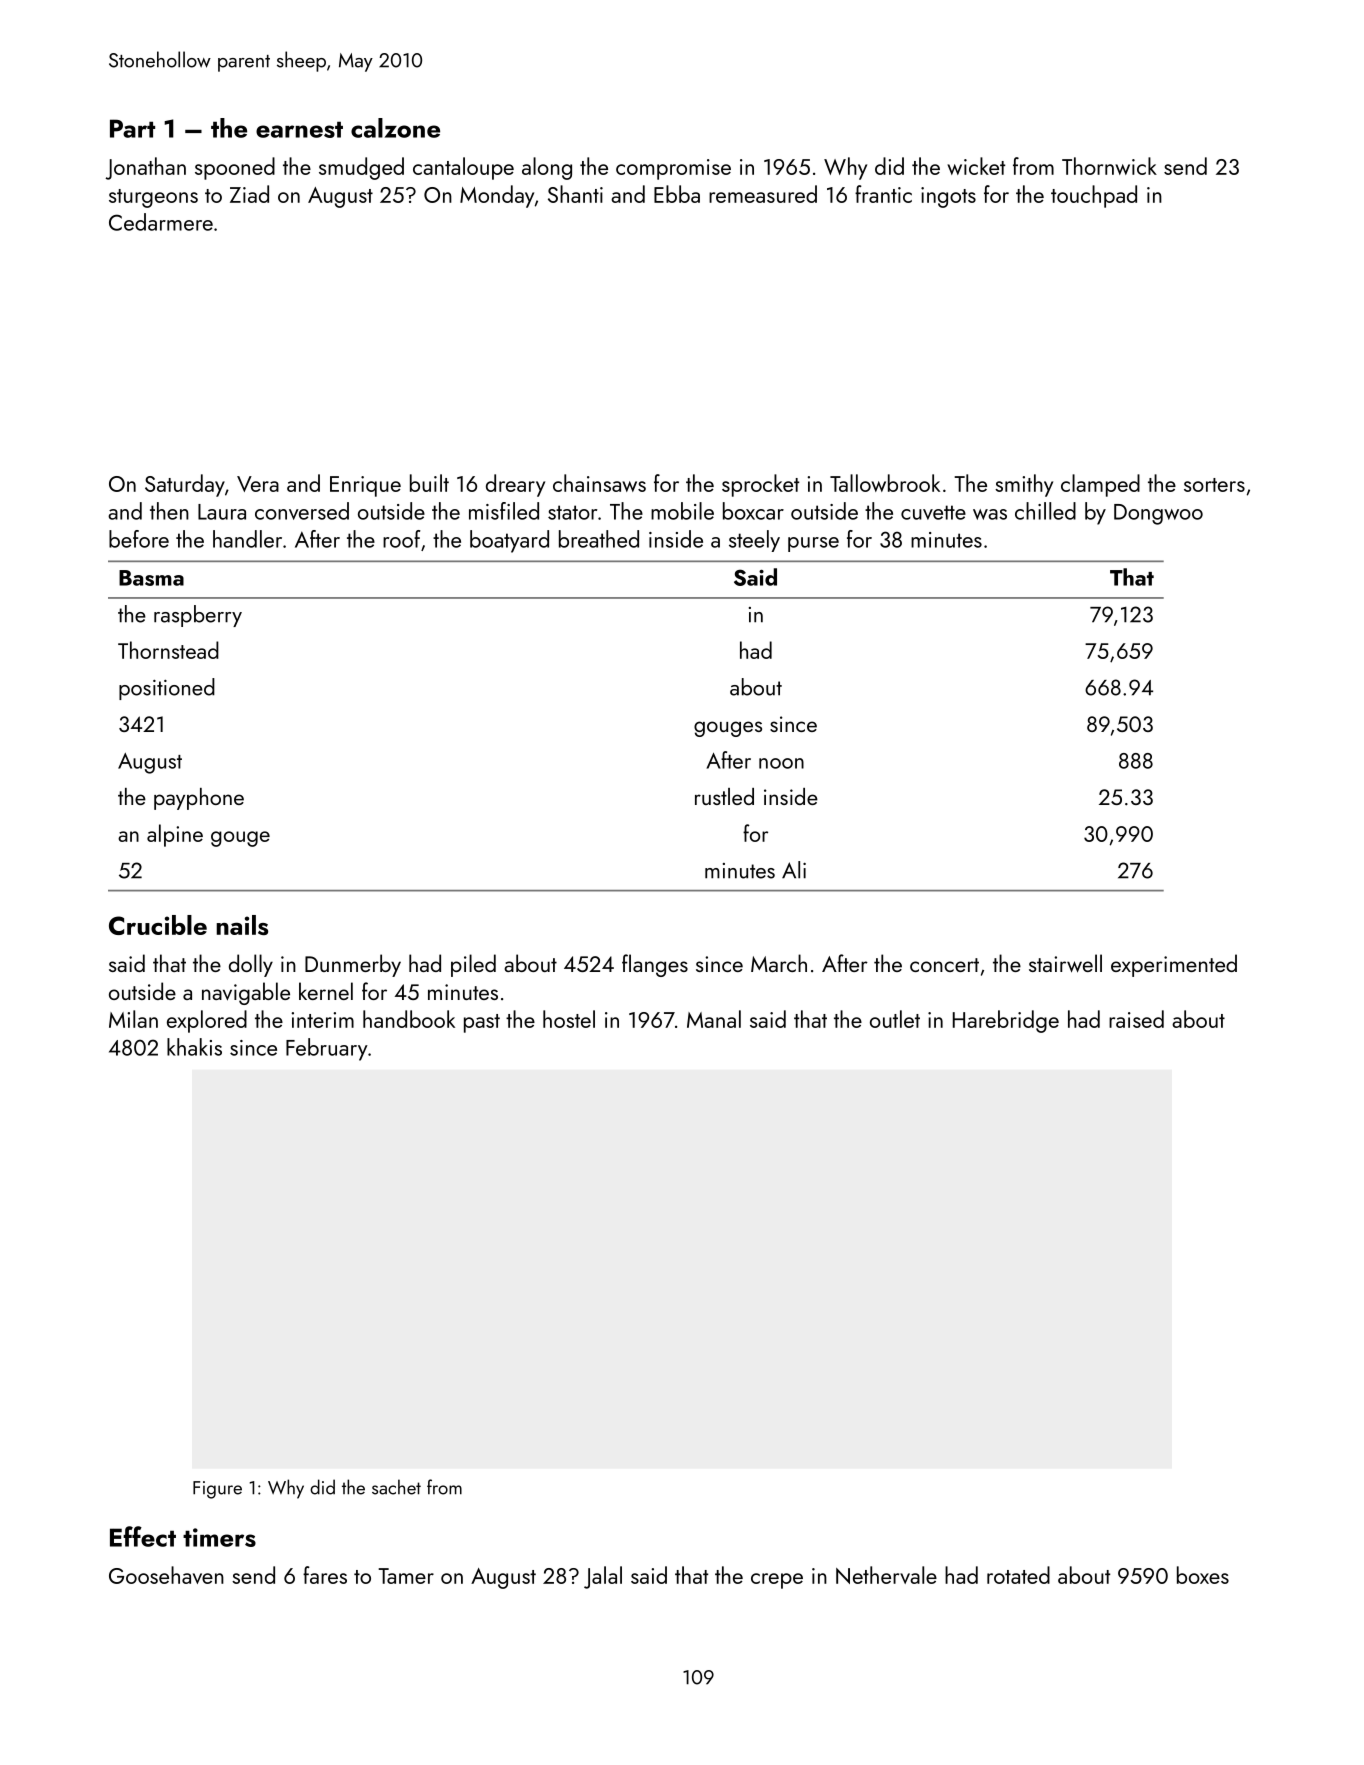 This screenshot has width=1364, height=1765. What do you see at coordinates (1100, 485) in the screenshot?
I see `clamped` at bounding box center [1100, 485].
